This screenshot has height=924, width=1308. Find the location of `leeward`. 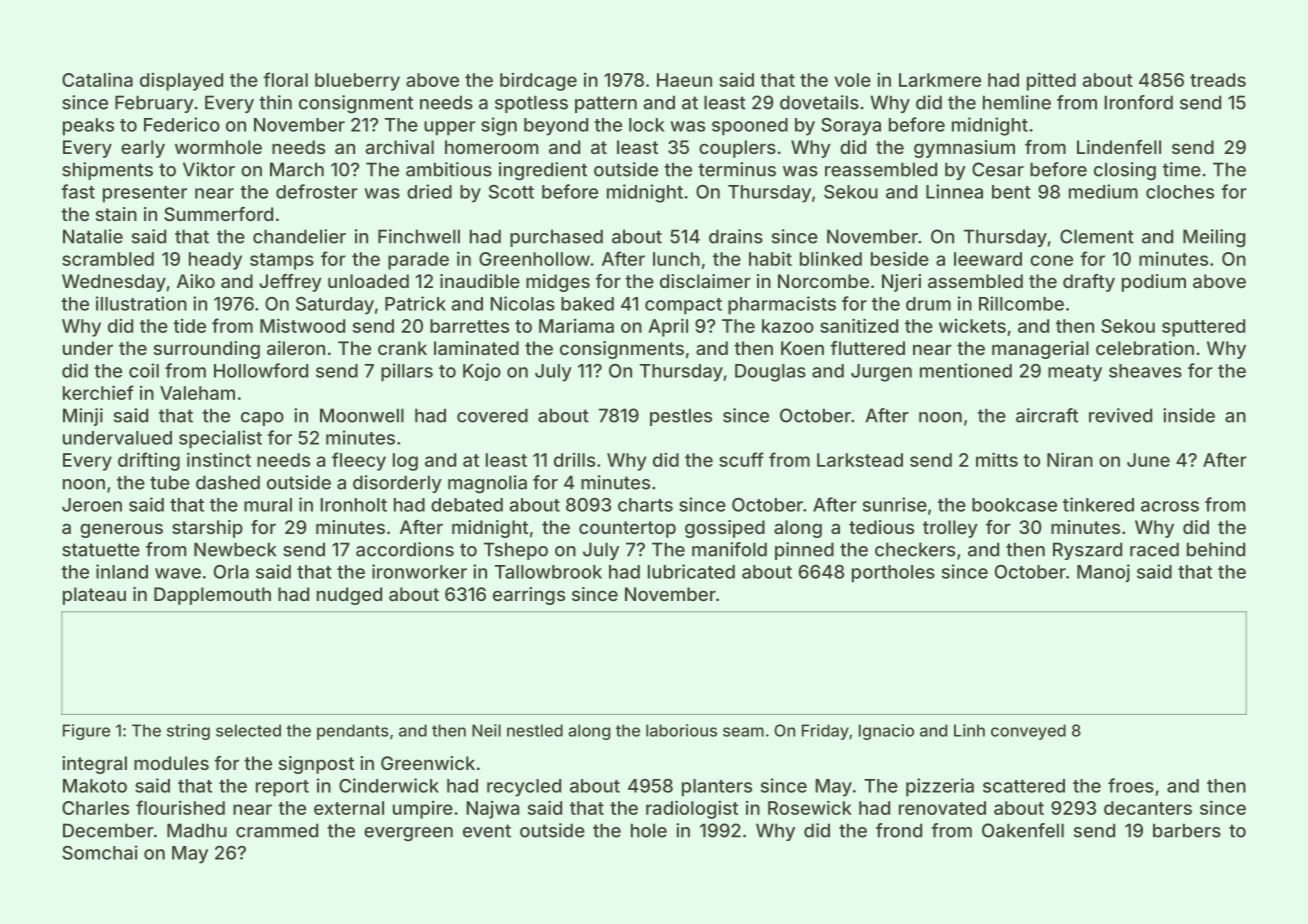

leeward is located at coordinates (988, 259).
